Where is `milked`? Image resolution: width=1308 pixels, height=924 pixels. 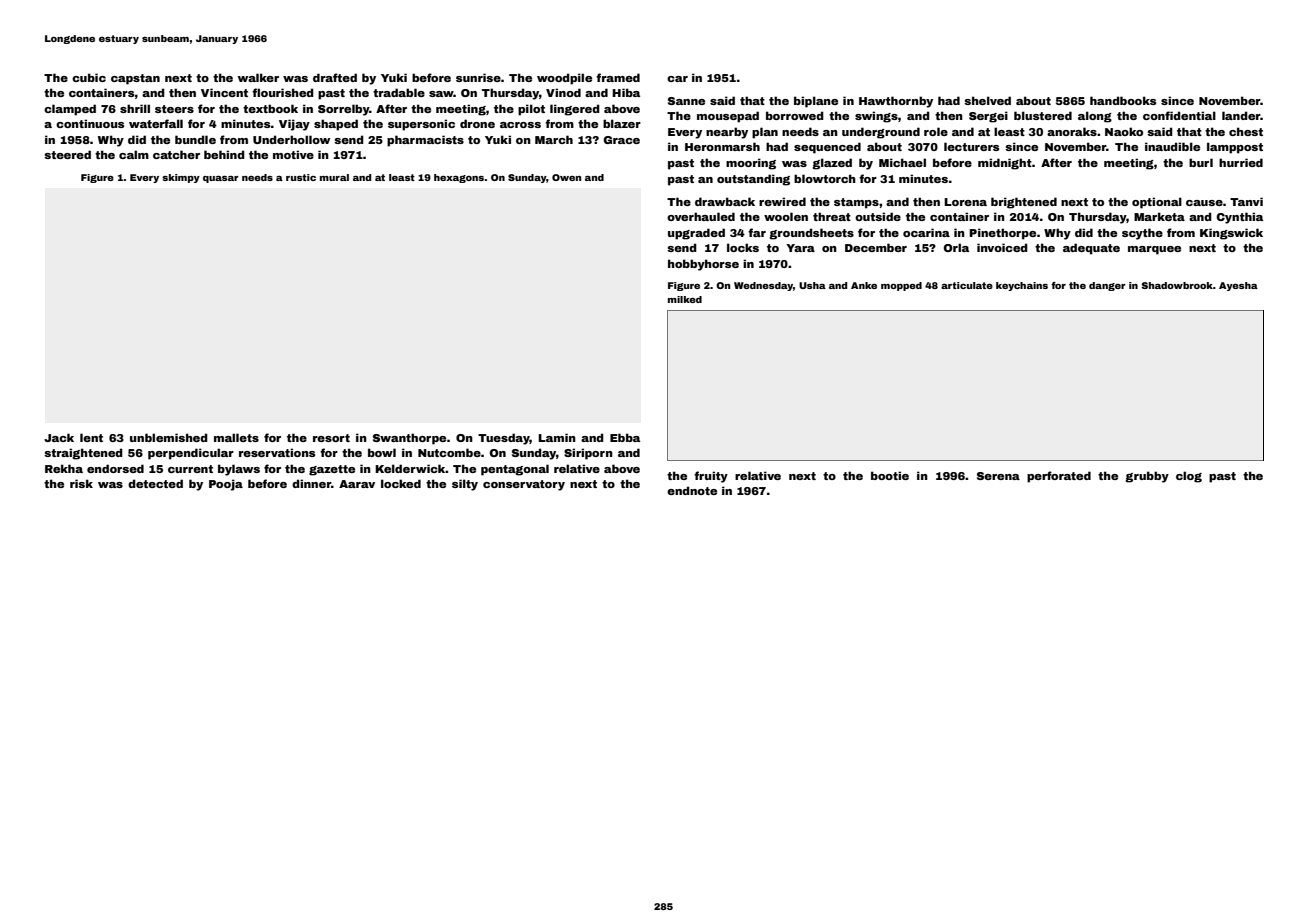
milked is located at coordinates (685, 299).
